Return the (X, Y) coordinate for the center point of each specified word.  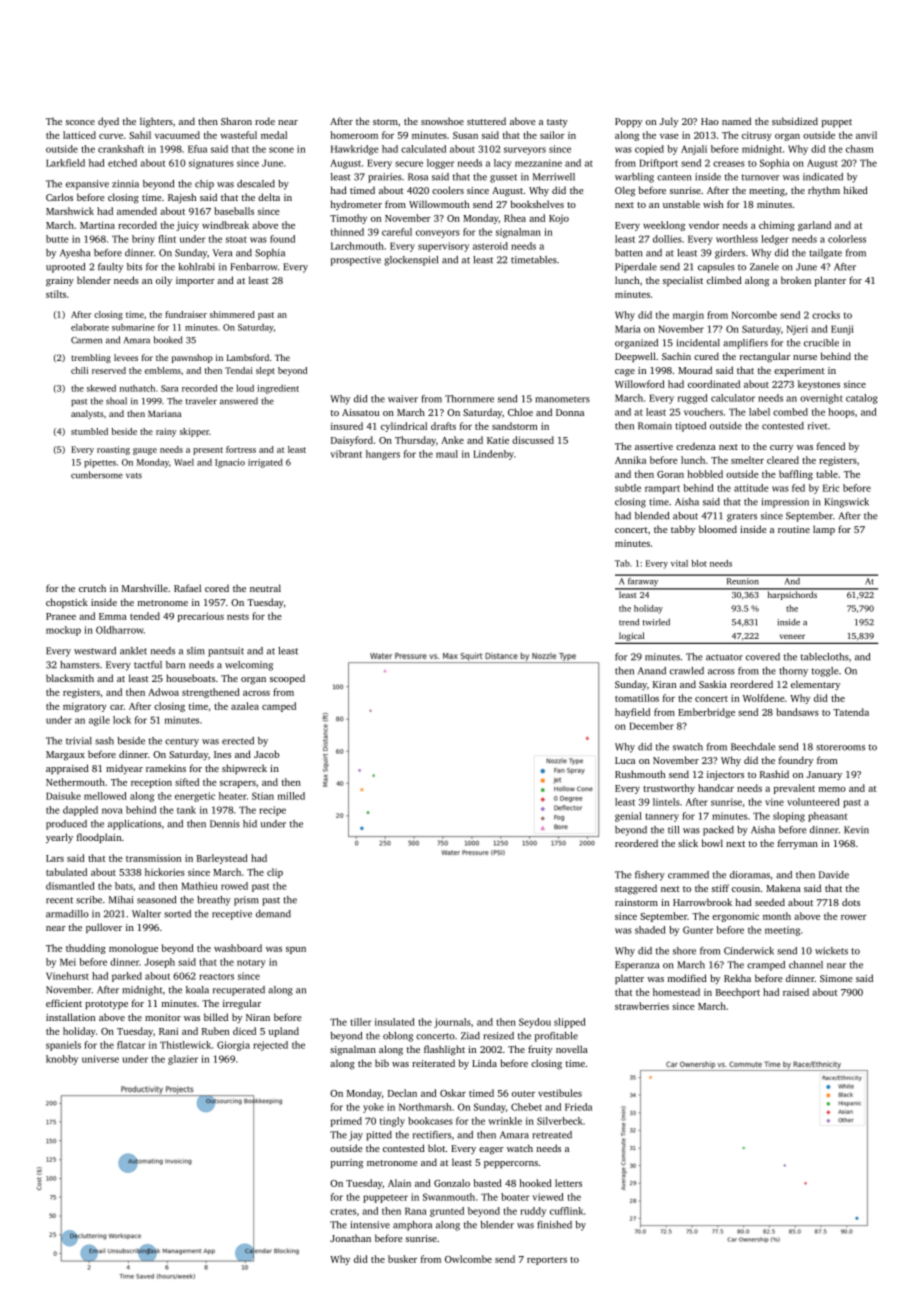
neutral (265, 588)
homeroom (354, 135)
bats (124, 886)
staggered (636, 889)
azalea (245, 706)
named (736, 121)
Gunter (698, 930)
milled (291, 796)
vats (134, 476)
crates (343, 1211)
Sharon (236, 121)
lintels (666, 802)
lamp (824, 530)
